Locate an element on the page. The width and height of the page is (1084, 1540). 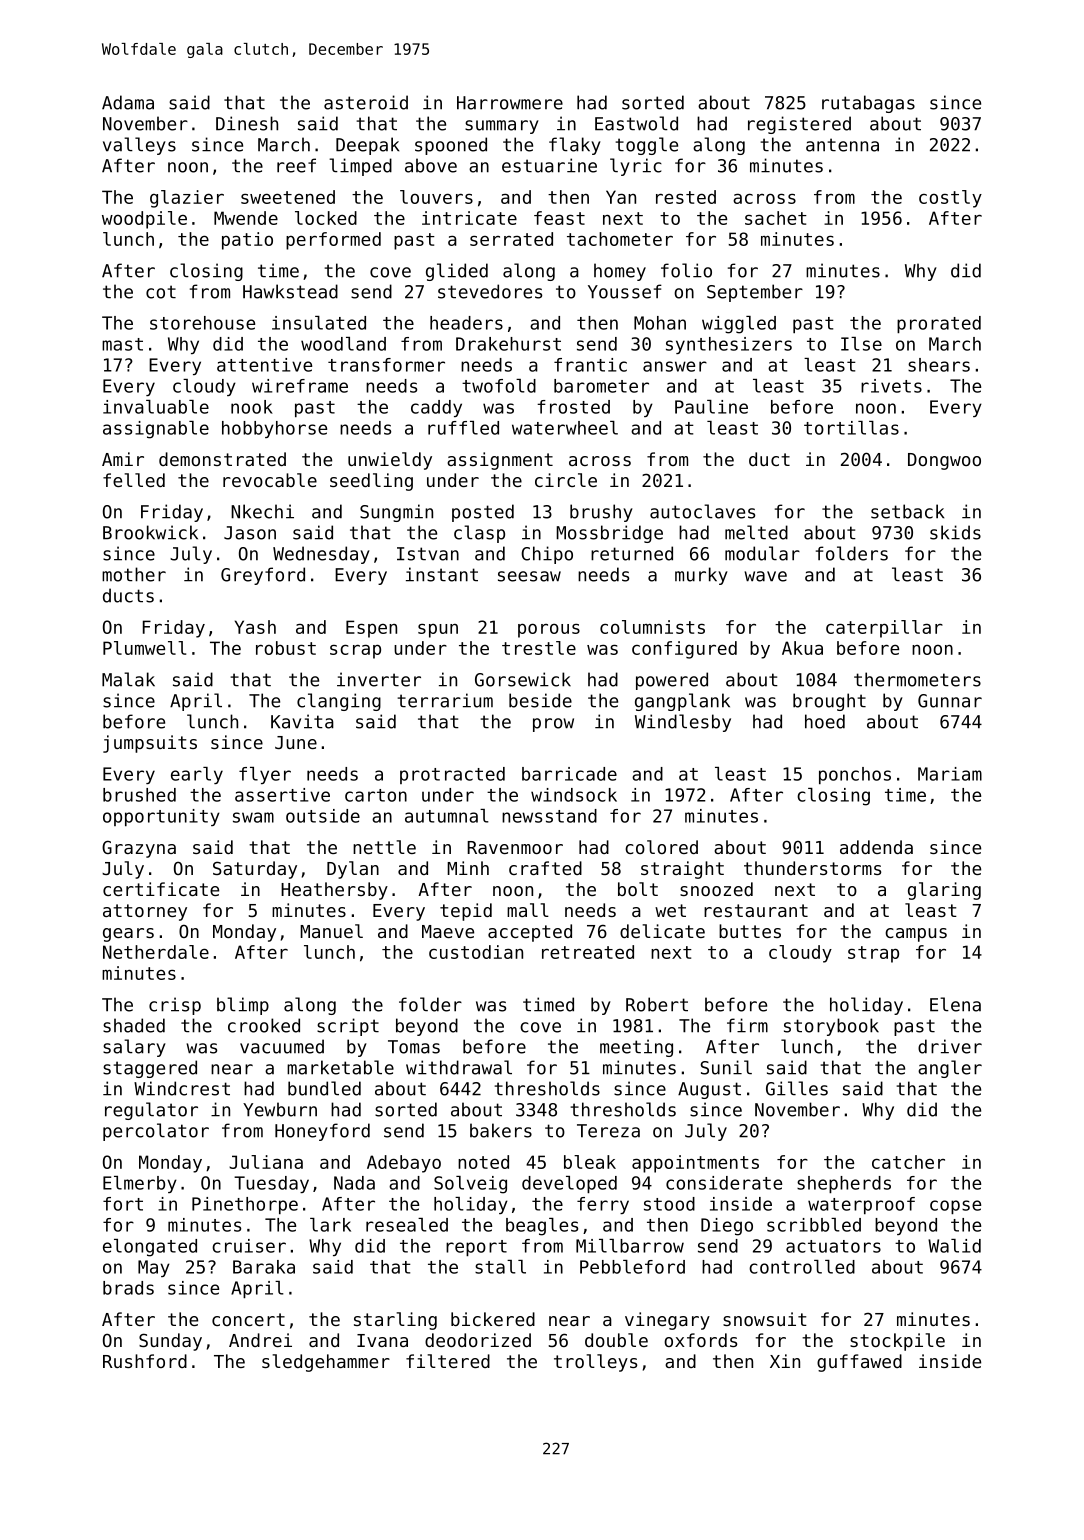
Drakehurst is located at coordinates (508, 344).
